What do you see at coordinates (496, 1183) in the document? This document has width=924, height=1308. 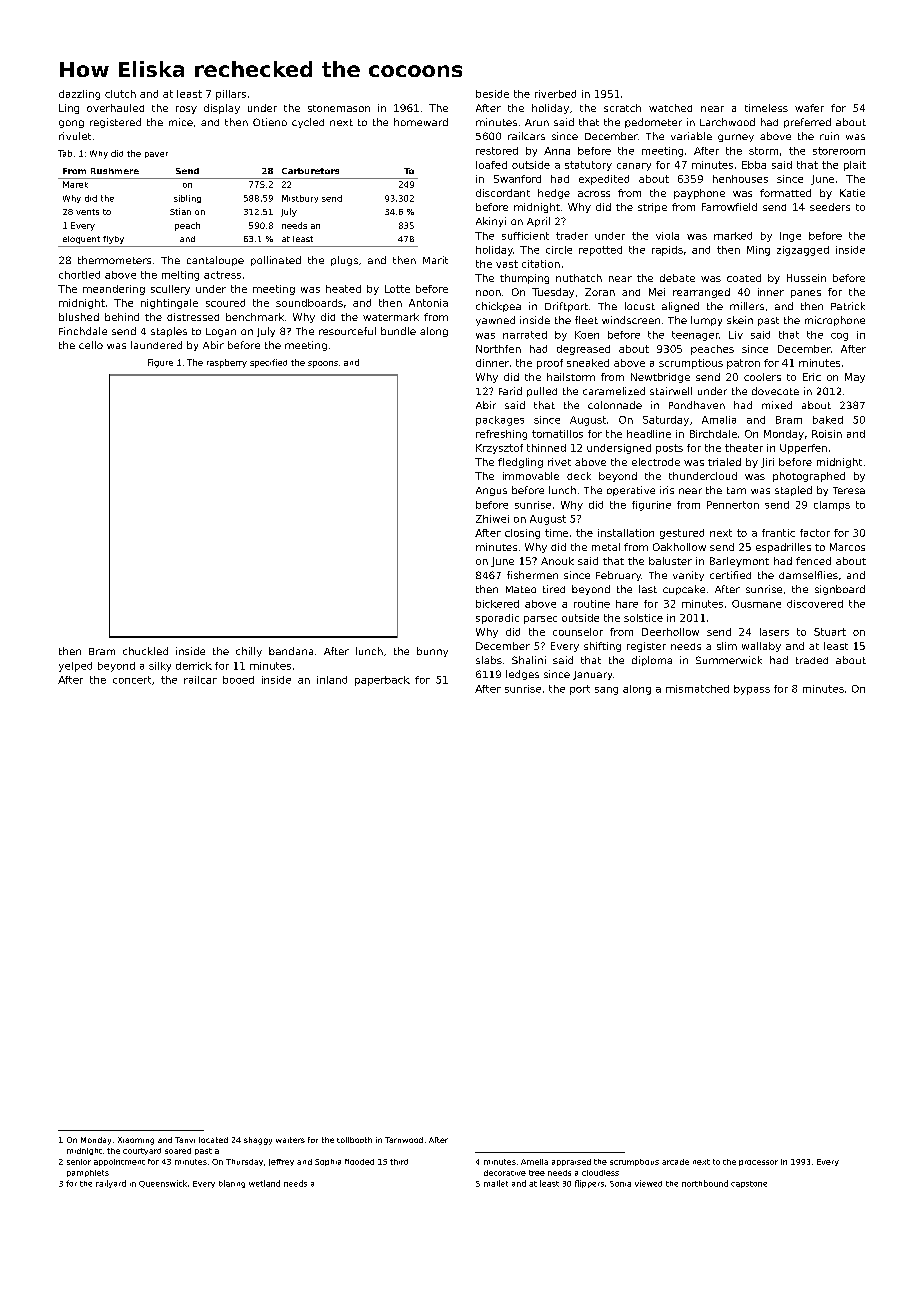 I see `mallet` at bounding box center [496, 1183].
